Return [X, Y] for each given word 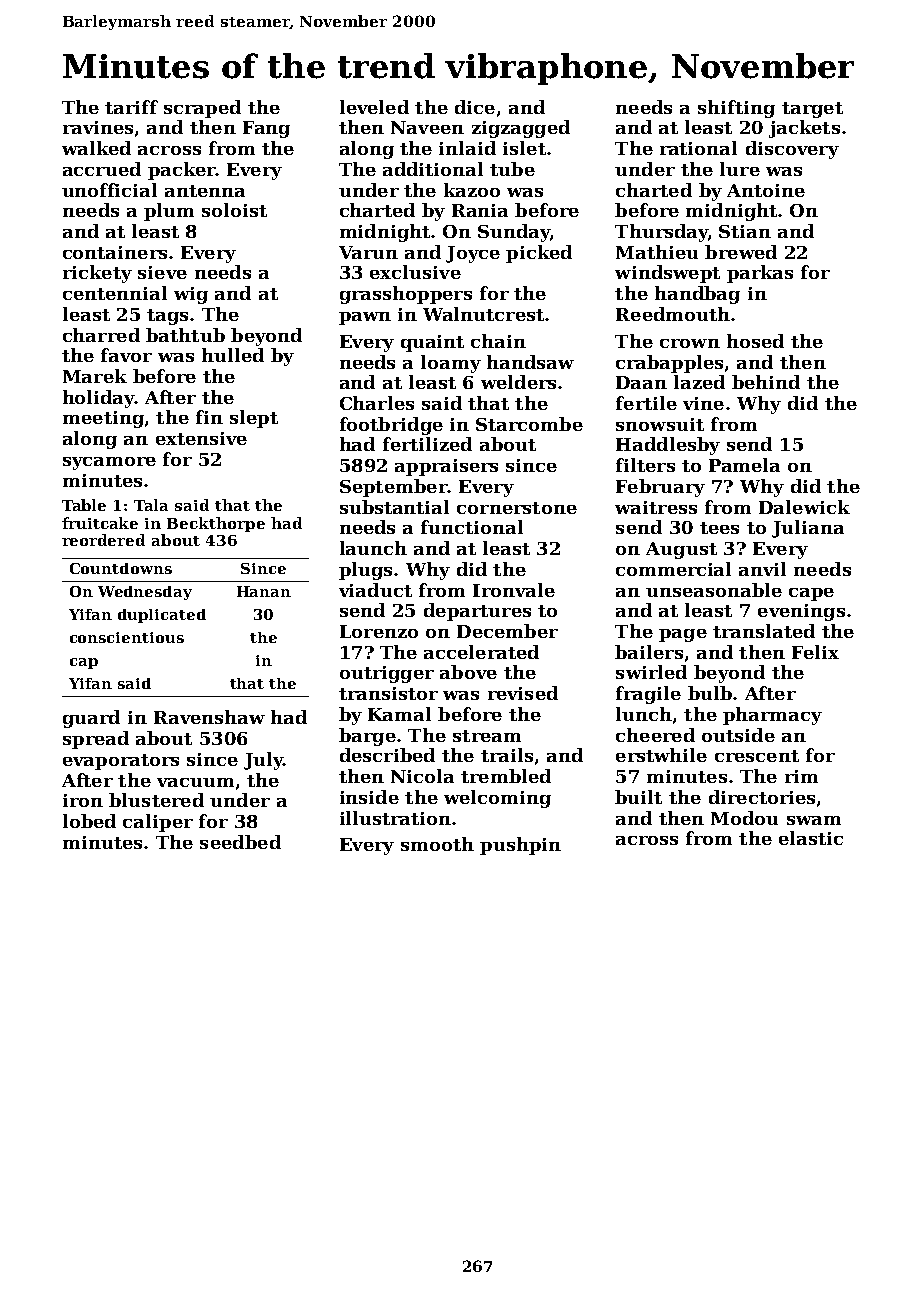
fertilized [427, 444]
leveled [374, 107]
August [681, 550]
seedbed [240, 842]
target [812, 110]
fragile [648, 695]
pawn [365, 318]
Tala [151, 505]
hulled [233, 355]
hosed [755, 341]
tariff [131, 107]
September [393, 488]
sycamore [109, 463]
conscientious [127, 637]
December [507, 631]
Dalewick [804, 507]
